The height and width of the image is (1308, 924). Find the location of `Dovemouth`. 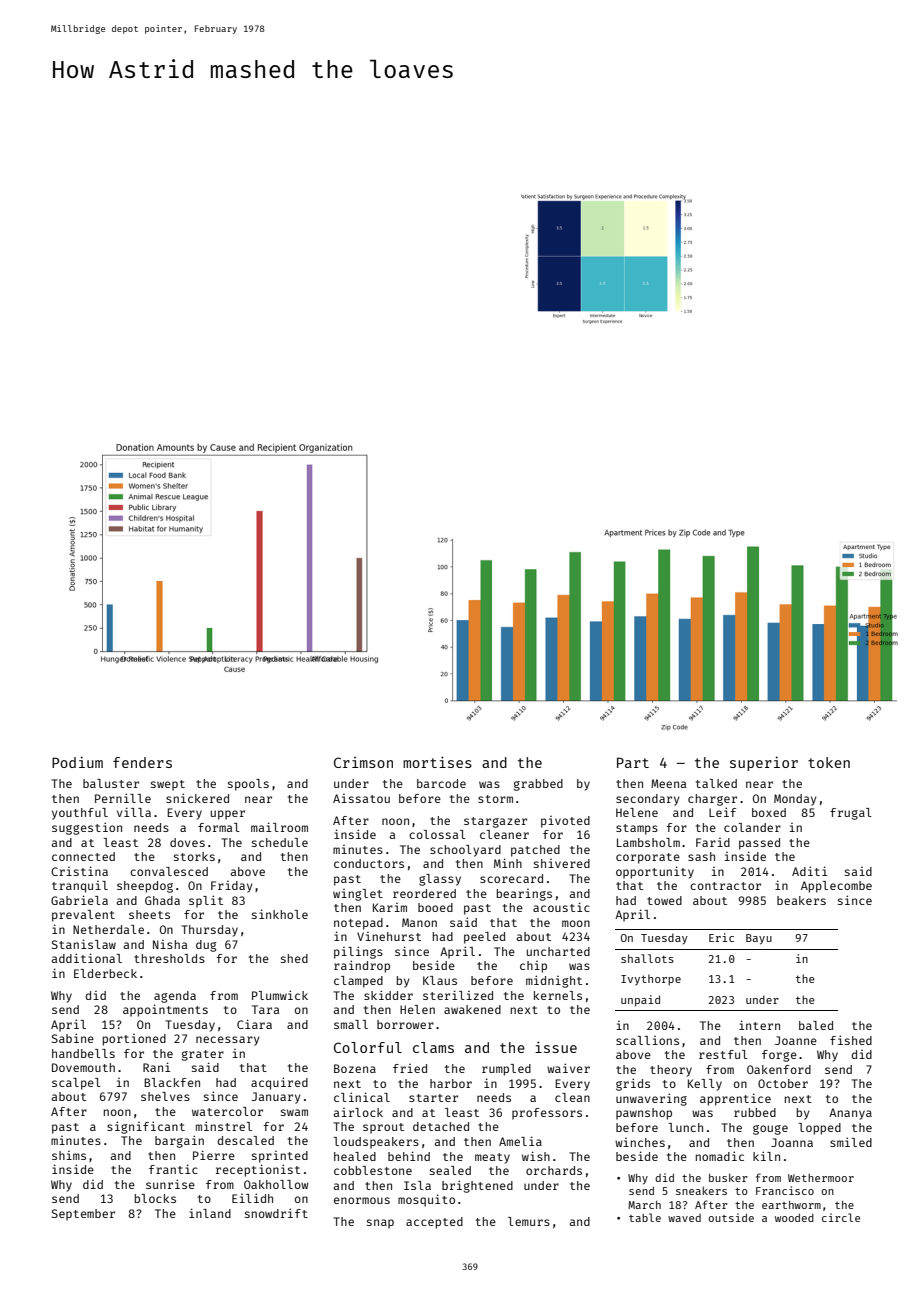

Dovemouth is located at coordinates (83, 1067).
